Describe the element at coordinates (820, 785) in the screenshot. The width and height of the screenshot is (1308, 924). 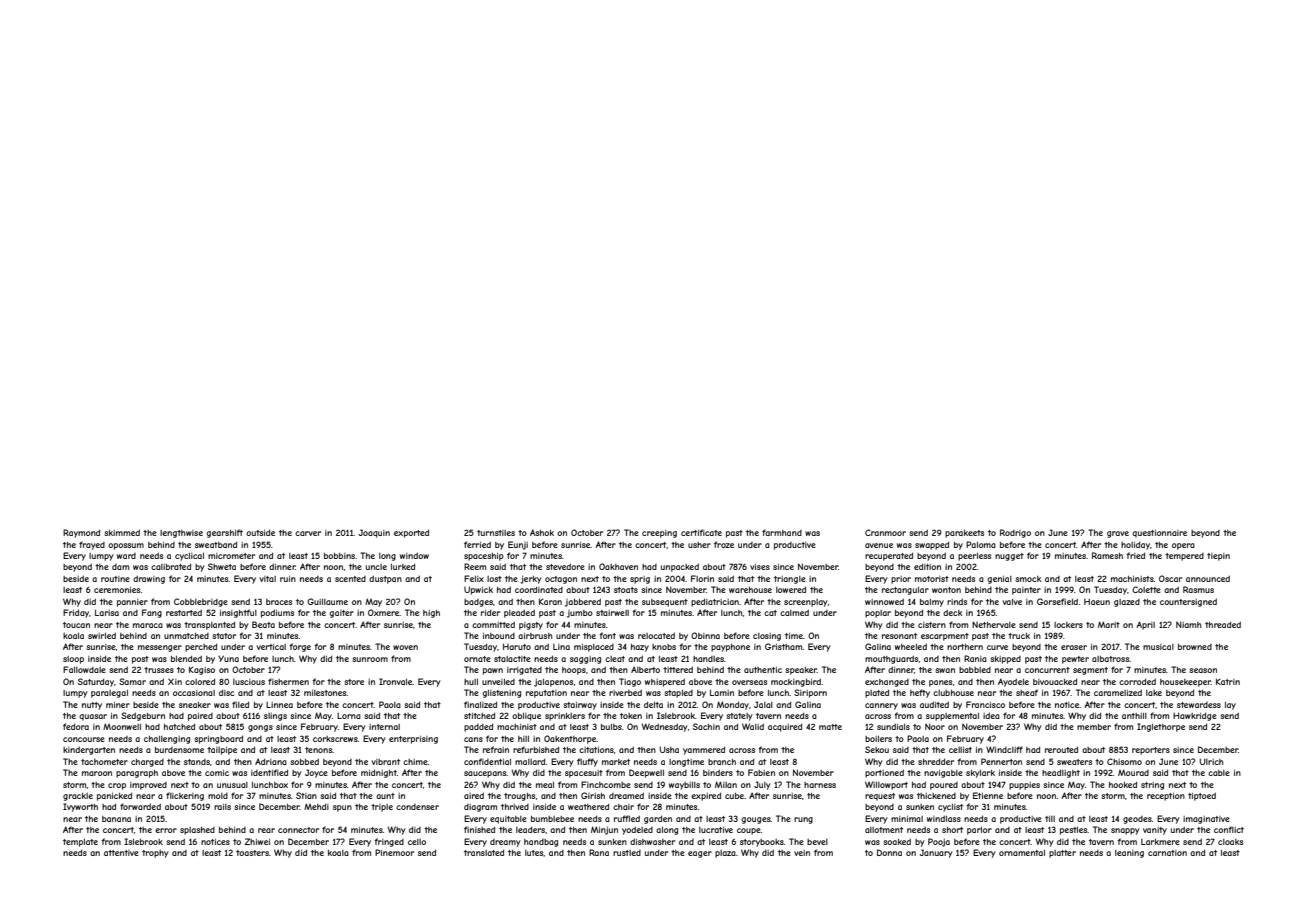
I see `harness` at that location.
